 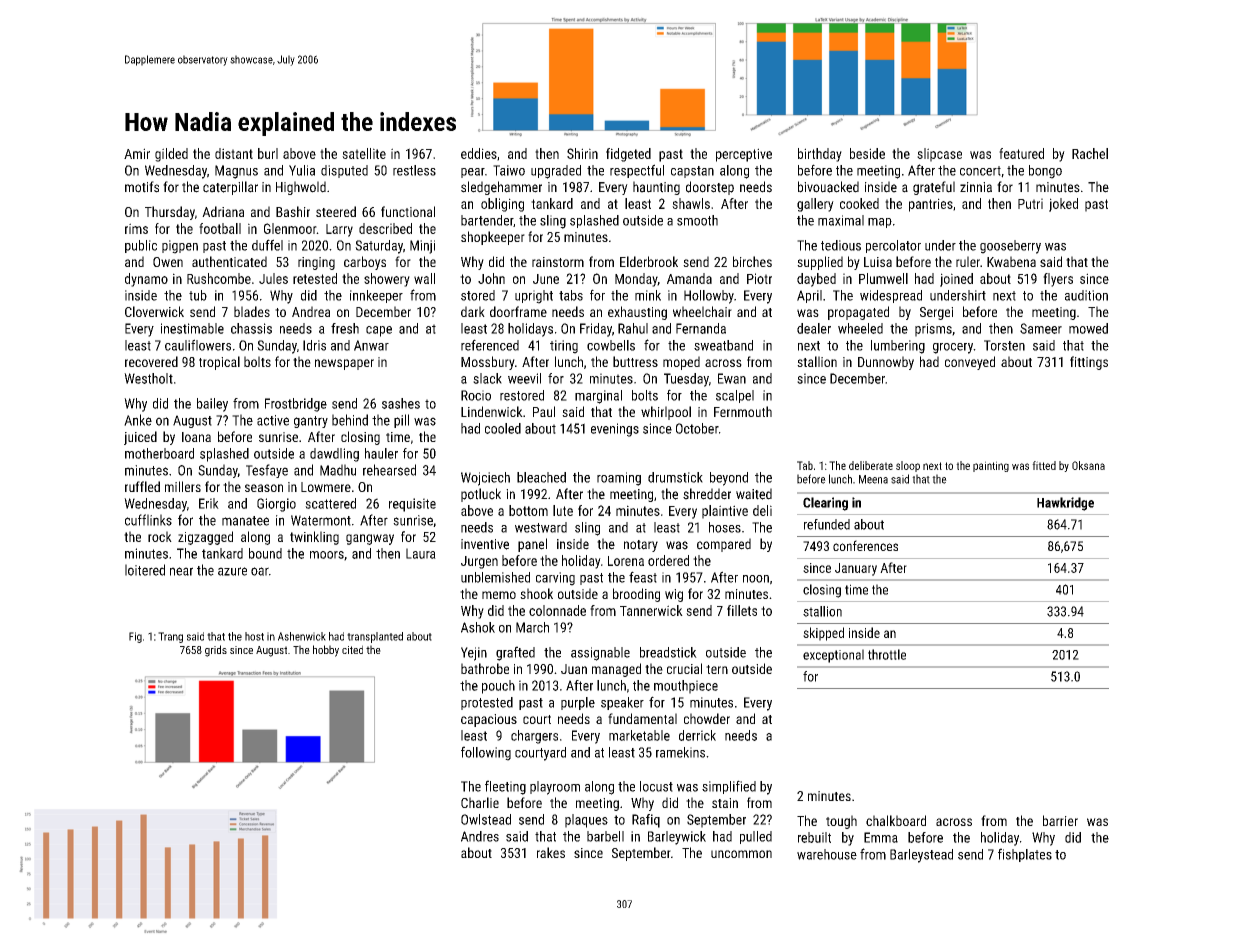 I want to click on fishplates, so click(x=1025, y=855).
